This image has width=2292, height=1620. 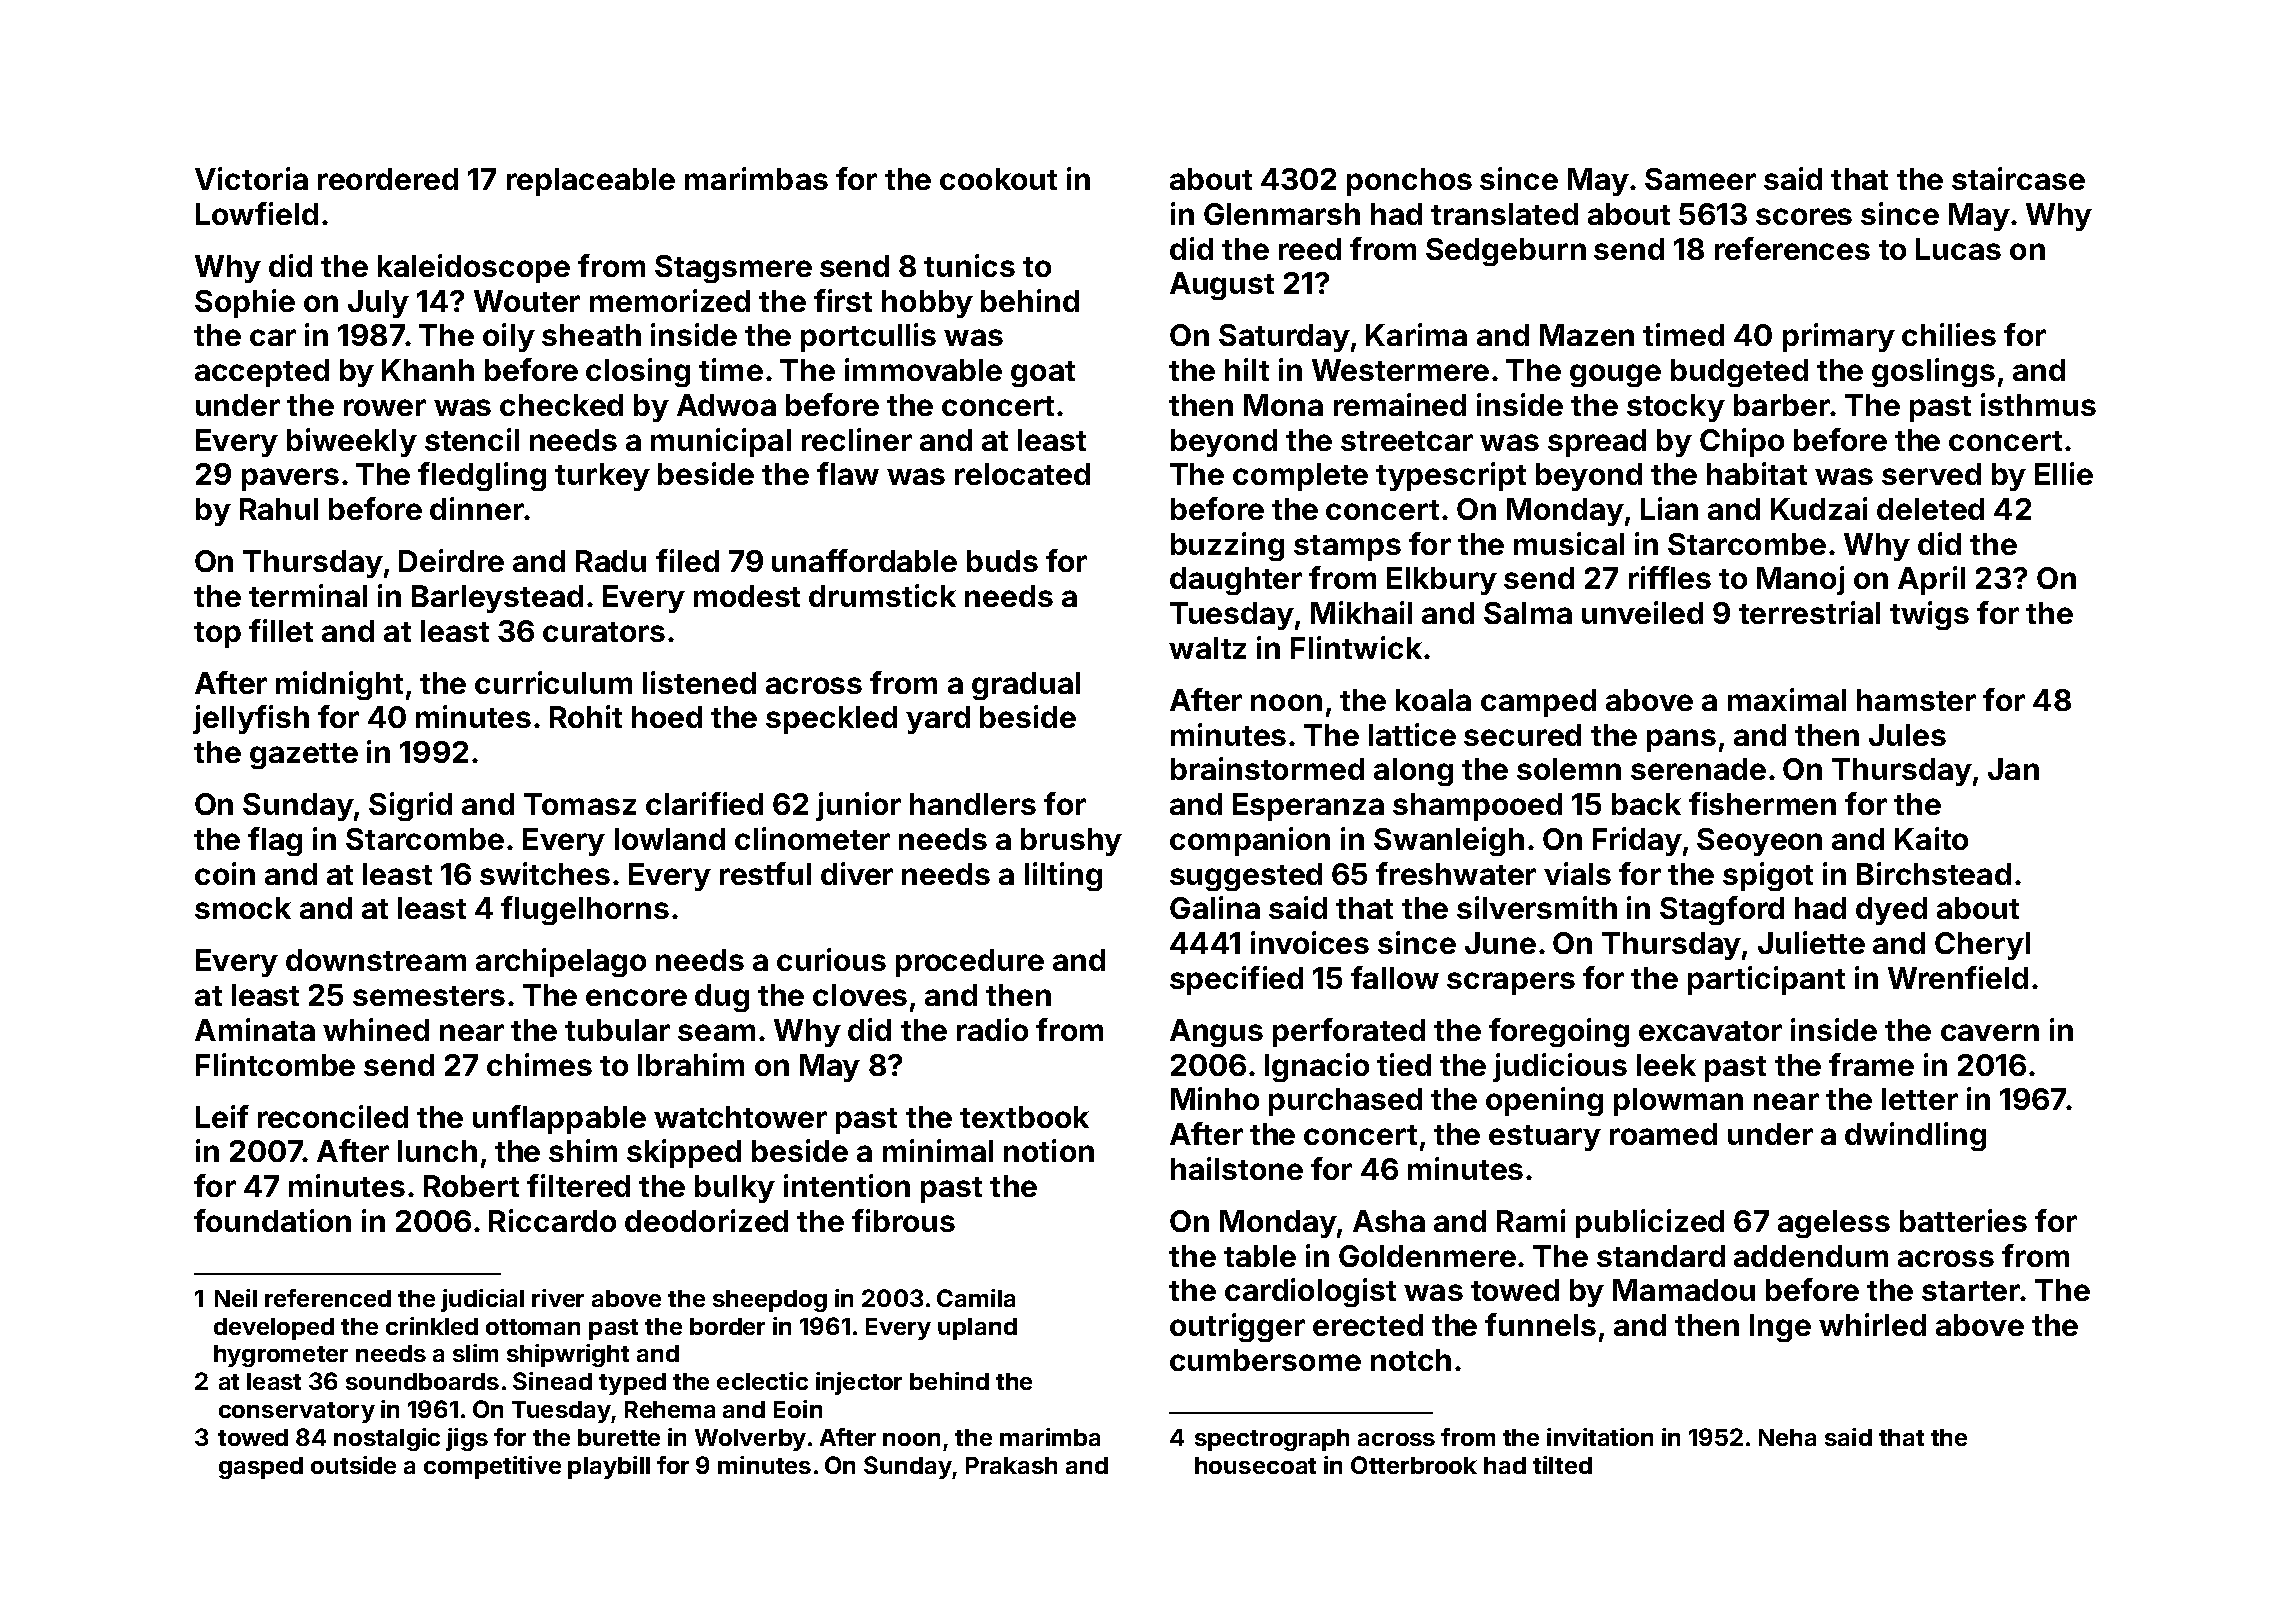 I want to click on notch, so click(x=1411, y=1360).
